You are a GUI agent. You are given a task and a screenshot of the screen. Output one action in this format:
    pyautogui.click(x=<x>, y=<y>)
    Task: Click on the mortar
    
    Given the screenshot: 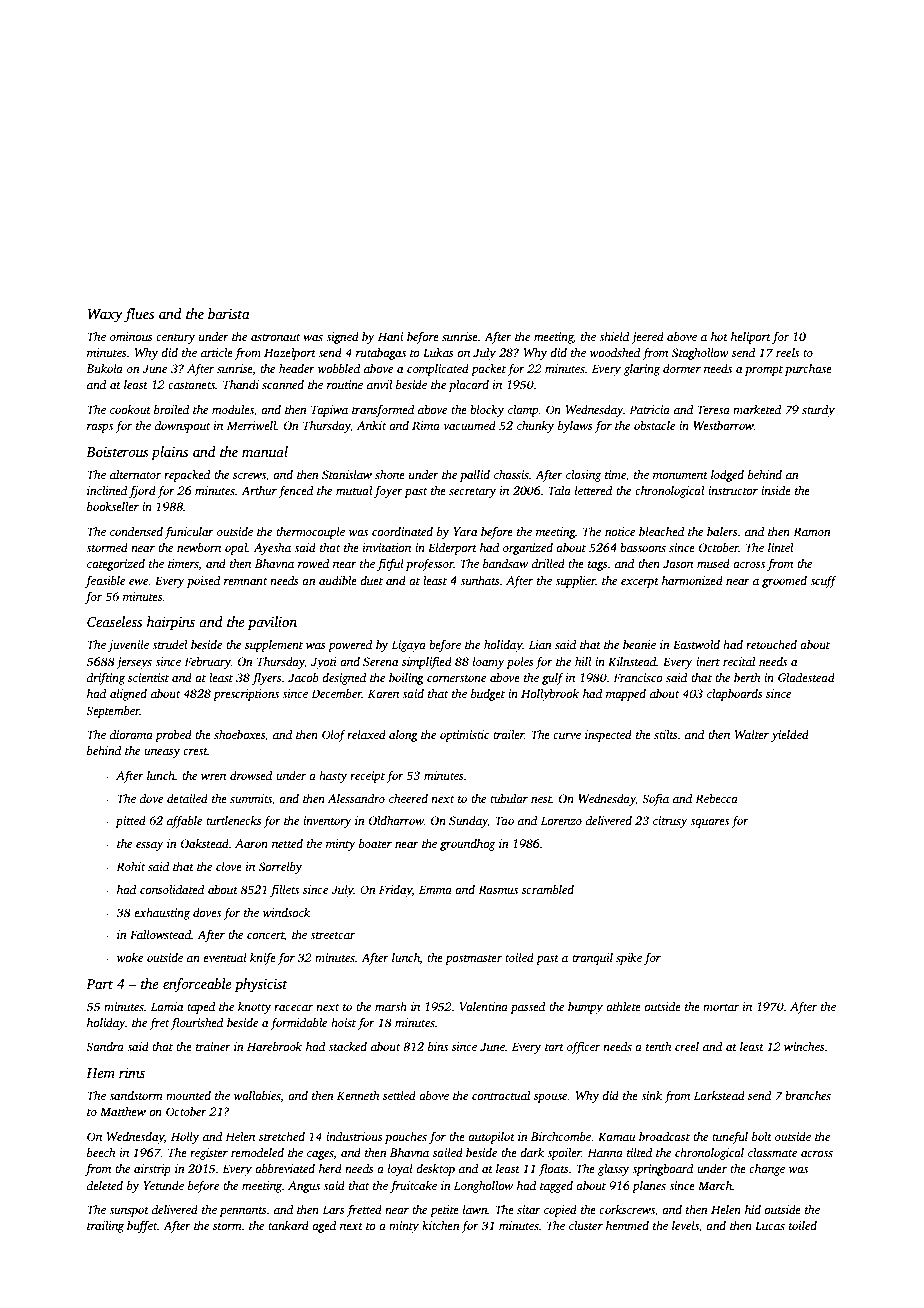 What is the action you would take?
    pyautogui.click(x=721, y=1007)
